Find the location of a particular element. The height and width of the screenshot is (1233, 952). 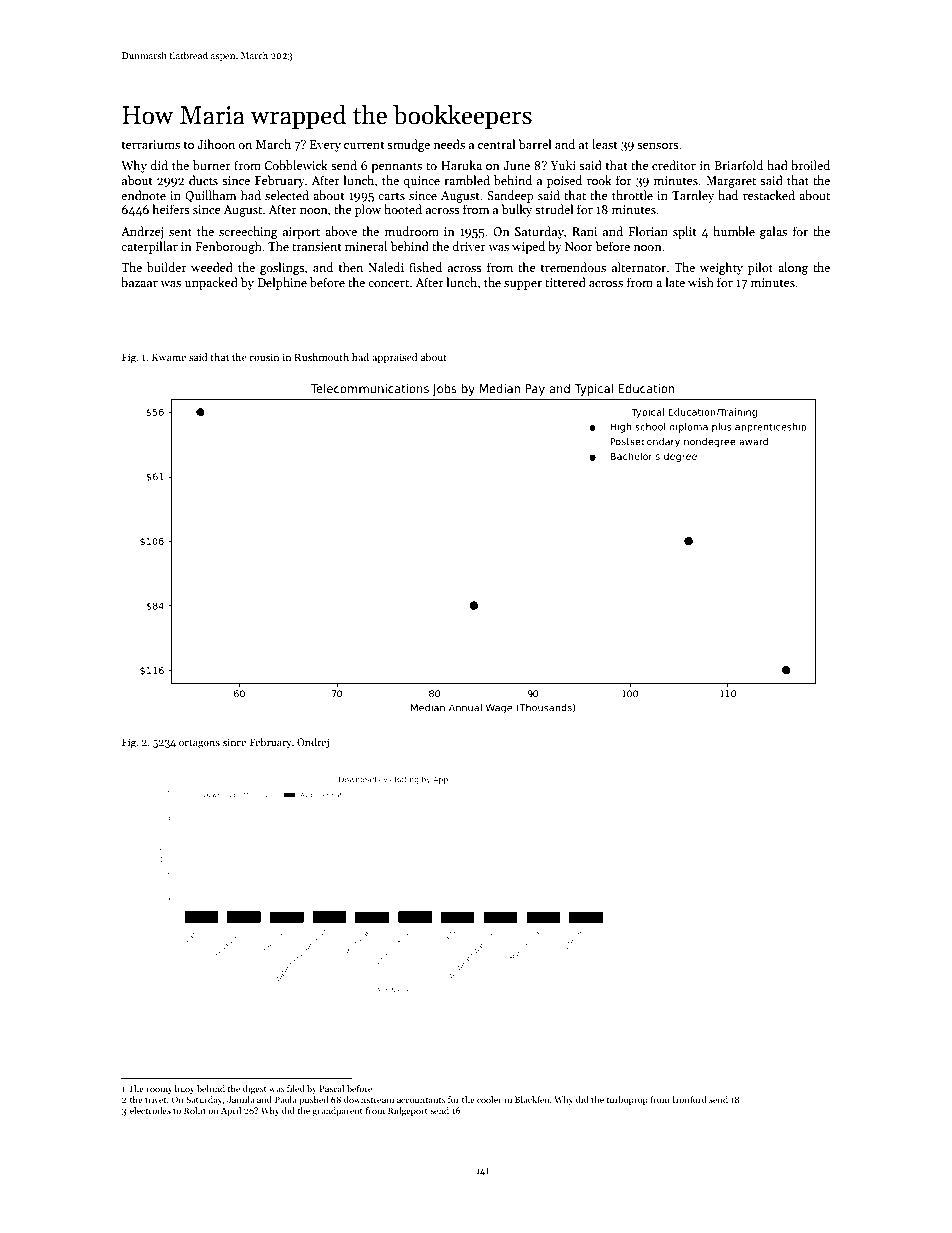

sent is located at coordinates (180, 232).
